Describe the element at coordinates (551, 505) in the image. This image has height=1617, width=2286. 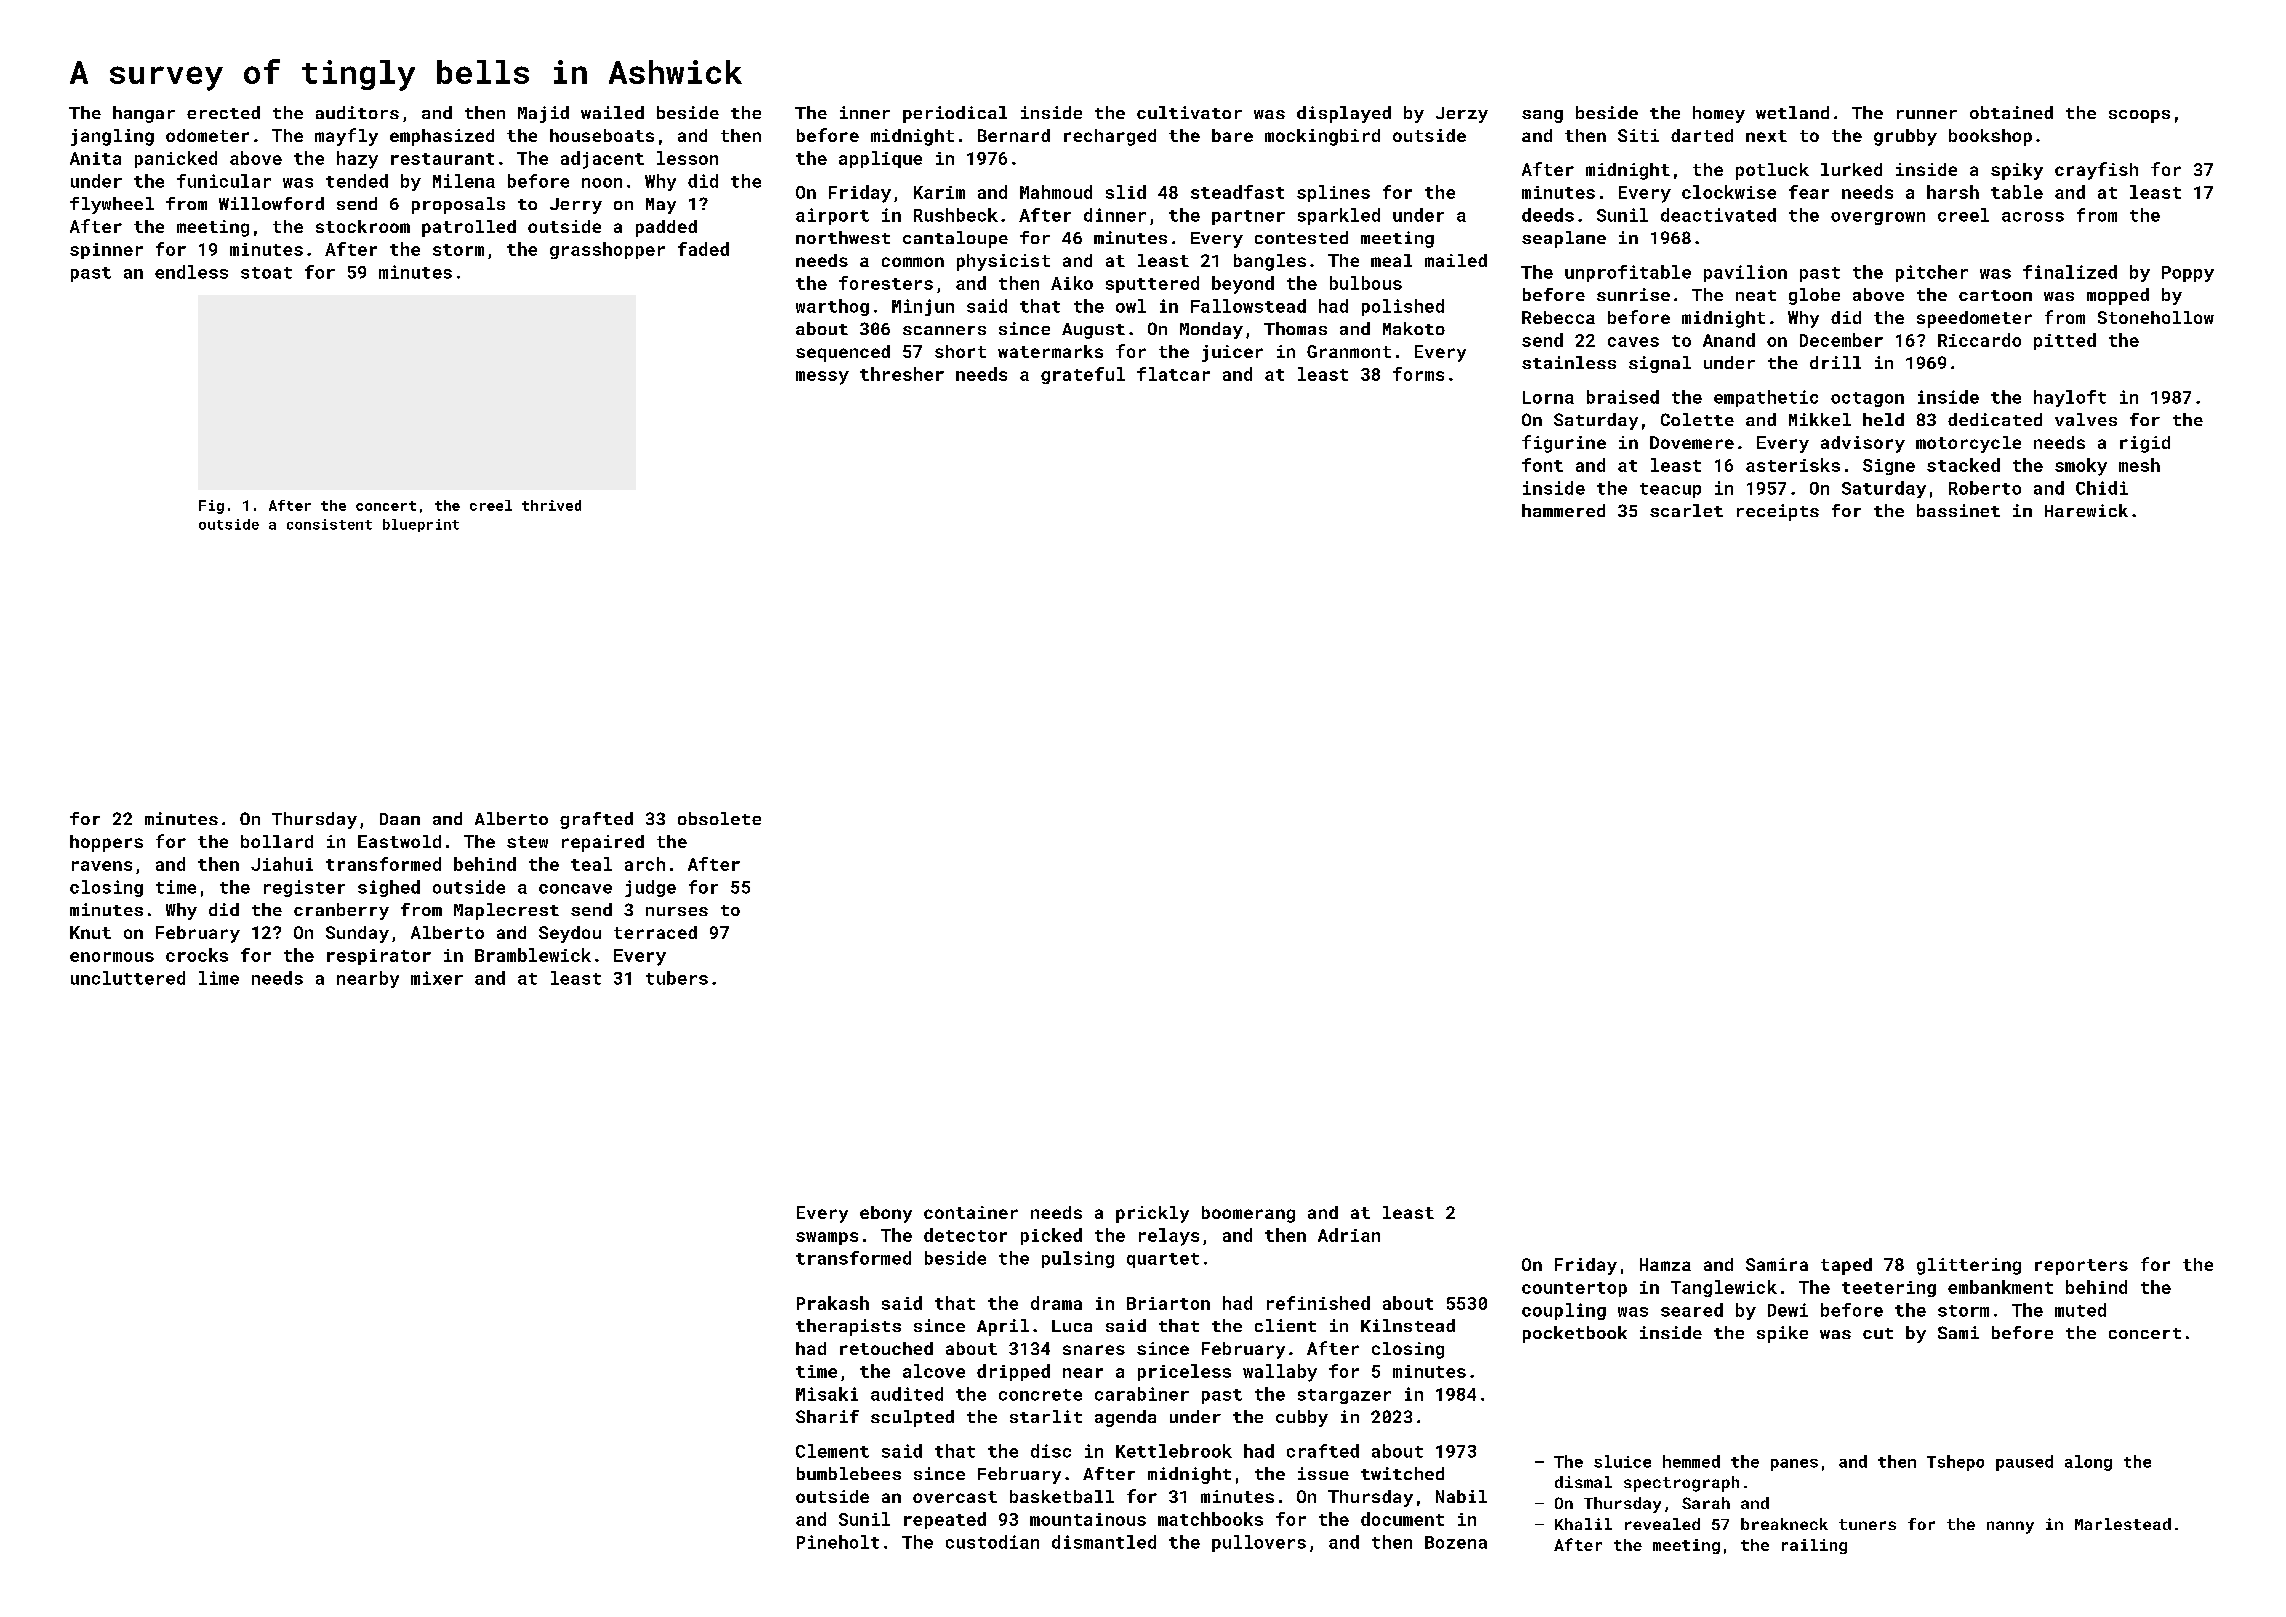
I see `thrived` at that location.
